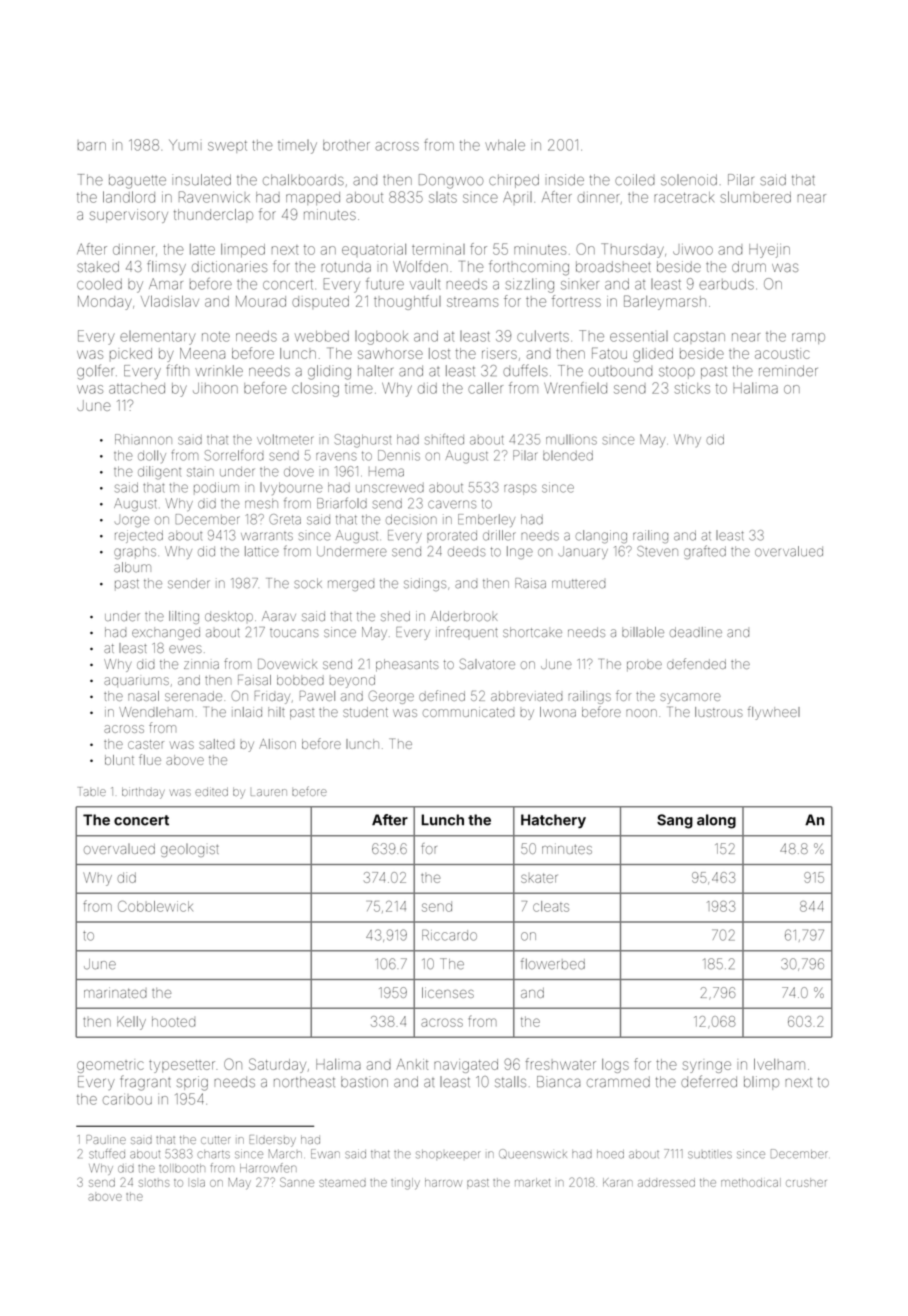  What do you see at coordinates (644, 666) in the document?
I see `probe` at bounding box center [644, 666].
